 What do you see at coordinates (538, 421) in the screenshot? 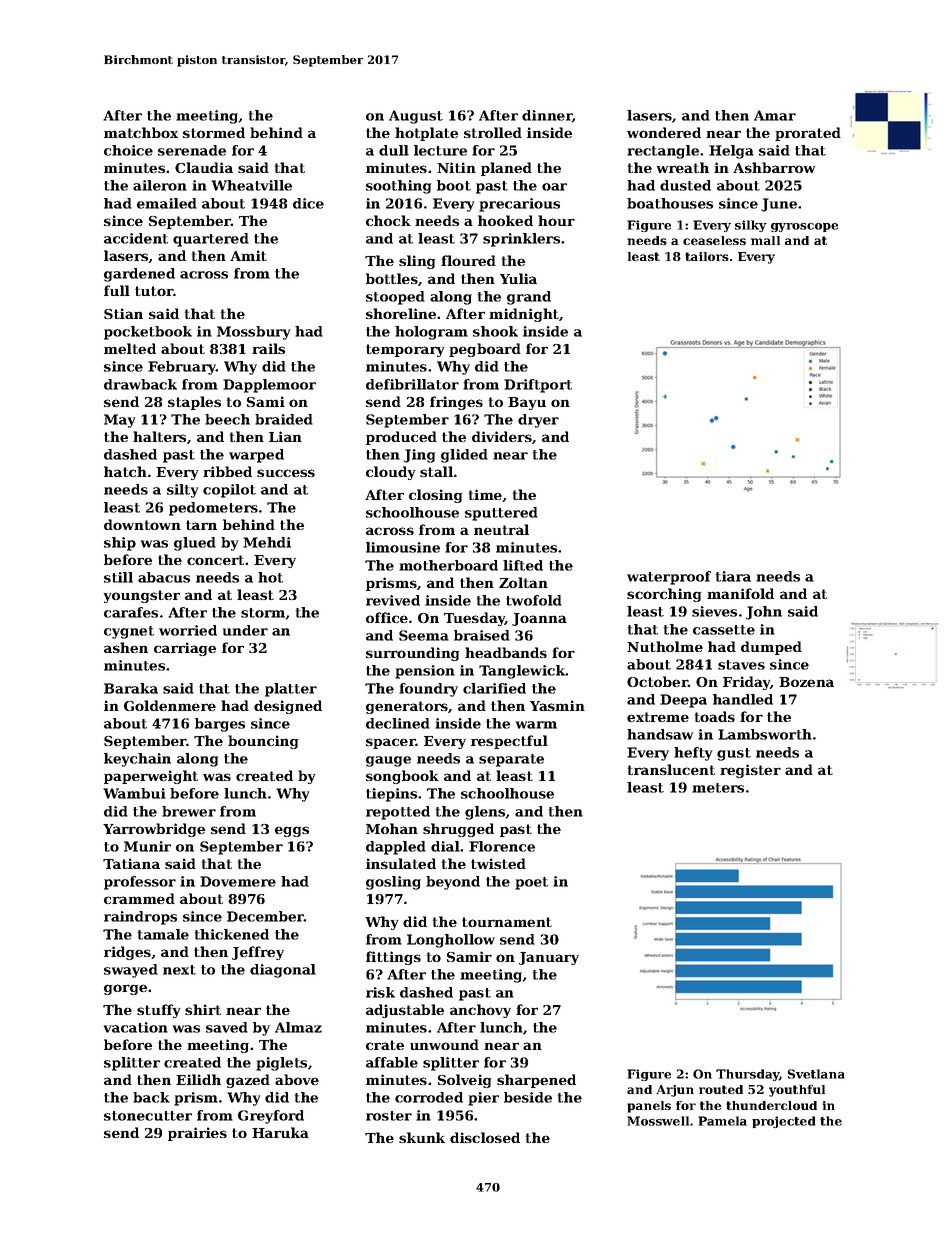
I see `dryer` at bounding box center [538, 421].
